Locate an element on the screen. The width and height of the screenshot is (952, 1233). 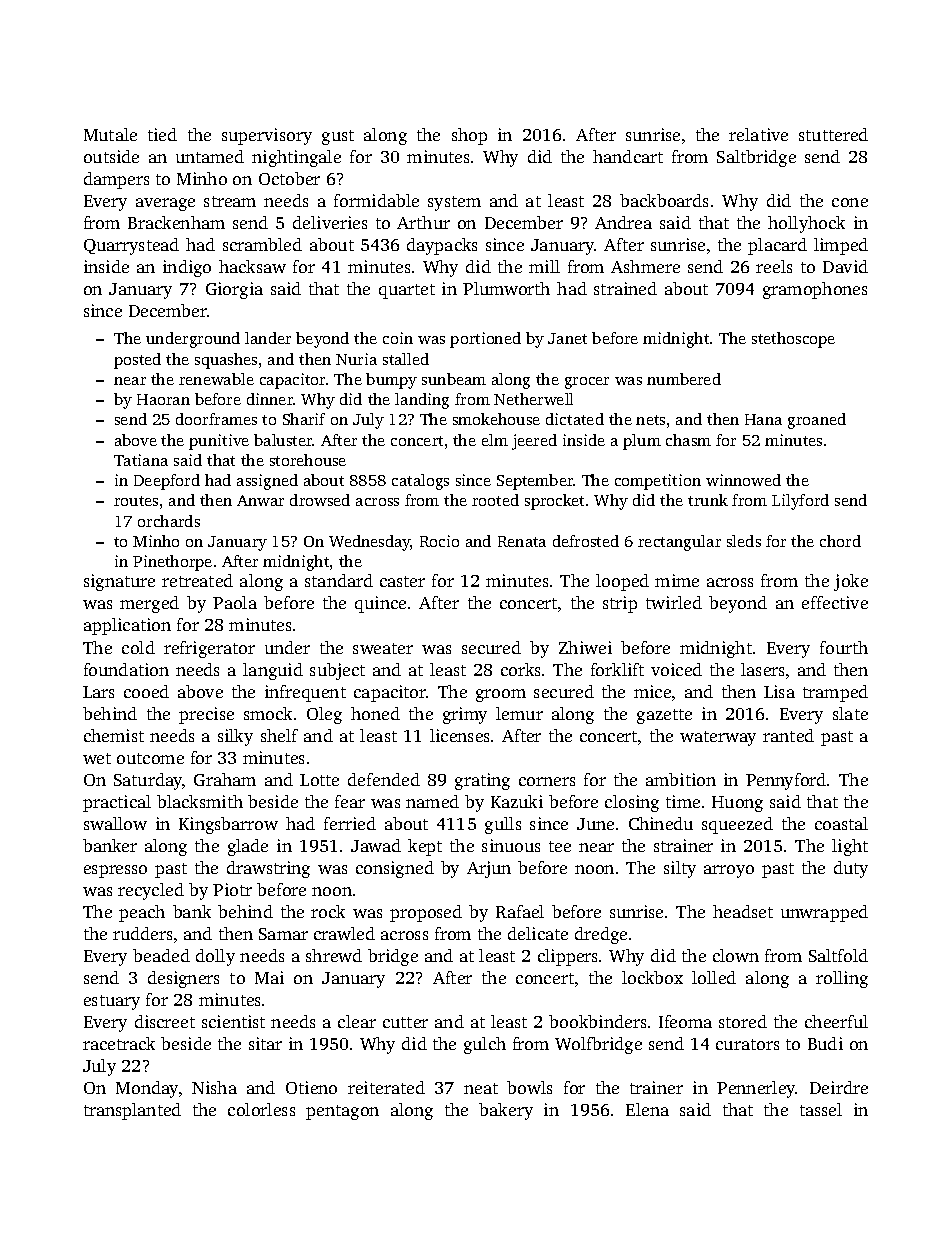
Lotte is located at coordinates (319, 780).
